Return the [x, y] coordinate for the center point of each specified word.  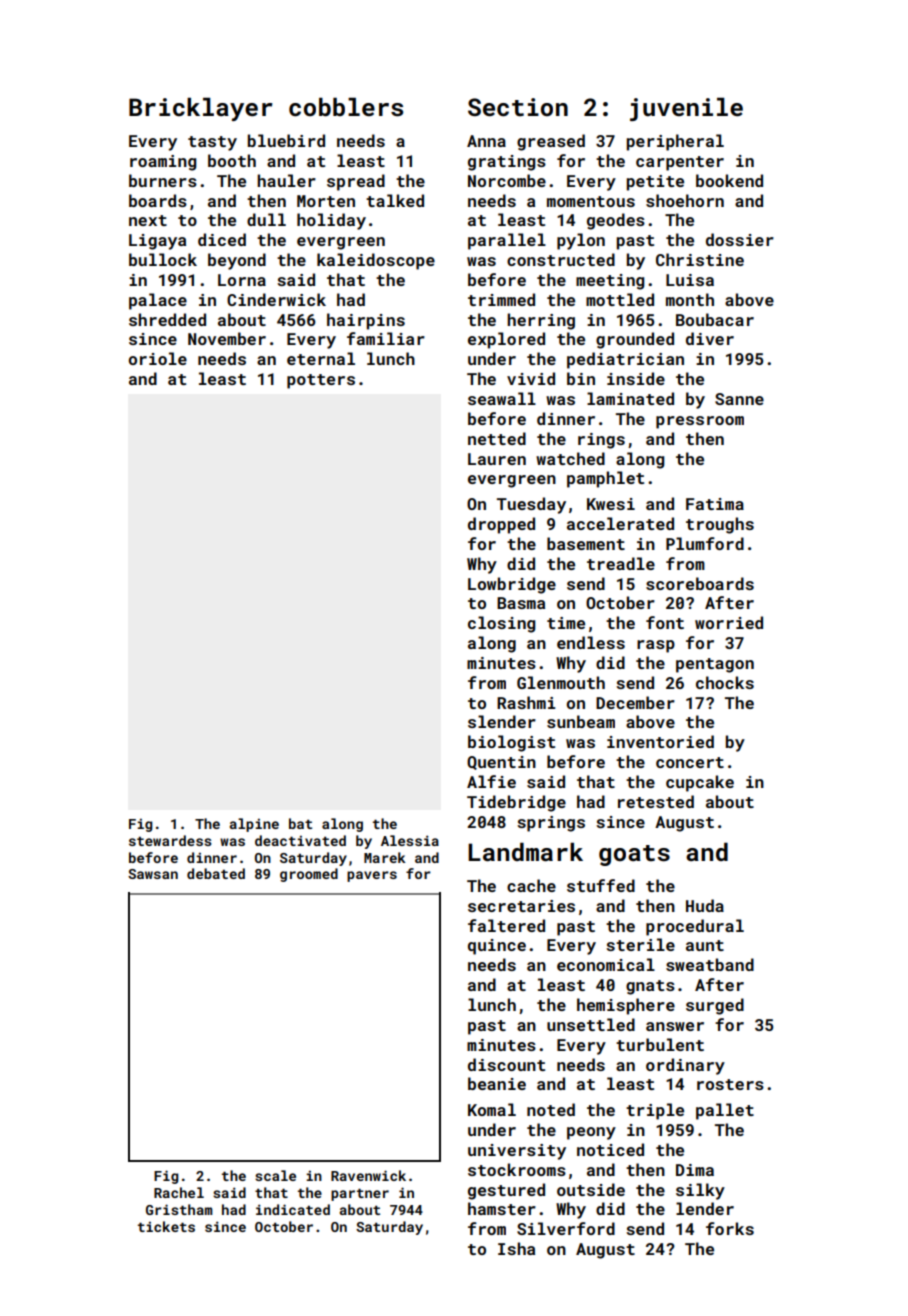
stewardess [170, 840]
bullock [163, 259]
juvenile [686, 109]
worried [729, 622]
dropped [501, 525]
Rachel [179, 1192]
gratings [507, 163]
